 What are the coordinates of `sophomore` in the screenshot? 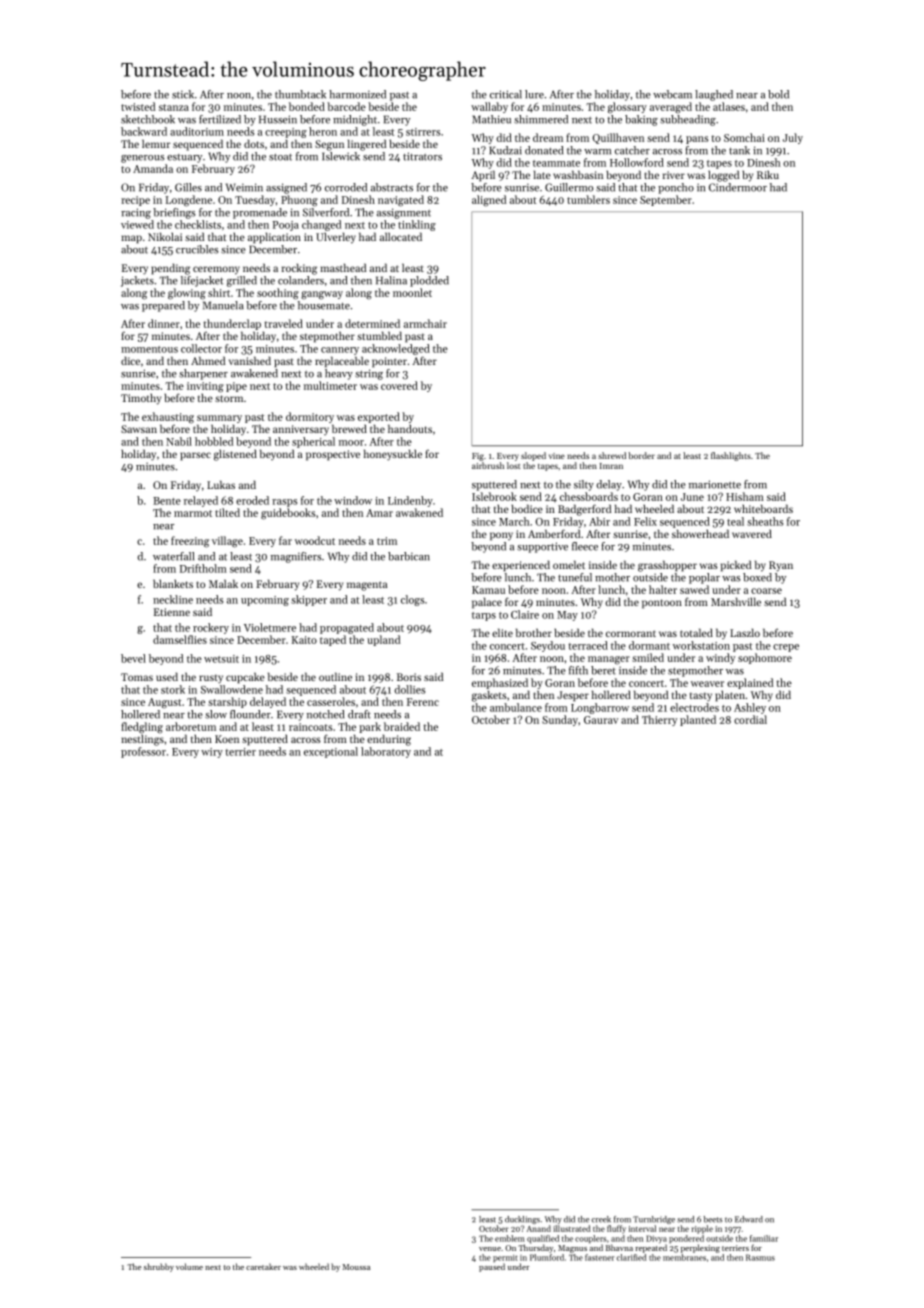 It's located at (765, 658).
